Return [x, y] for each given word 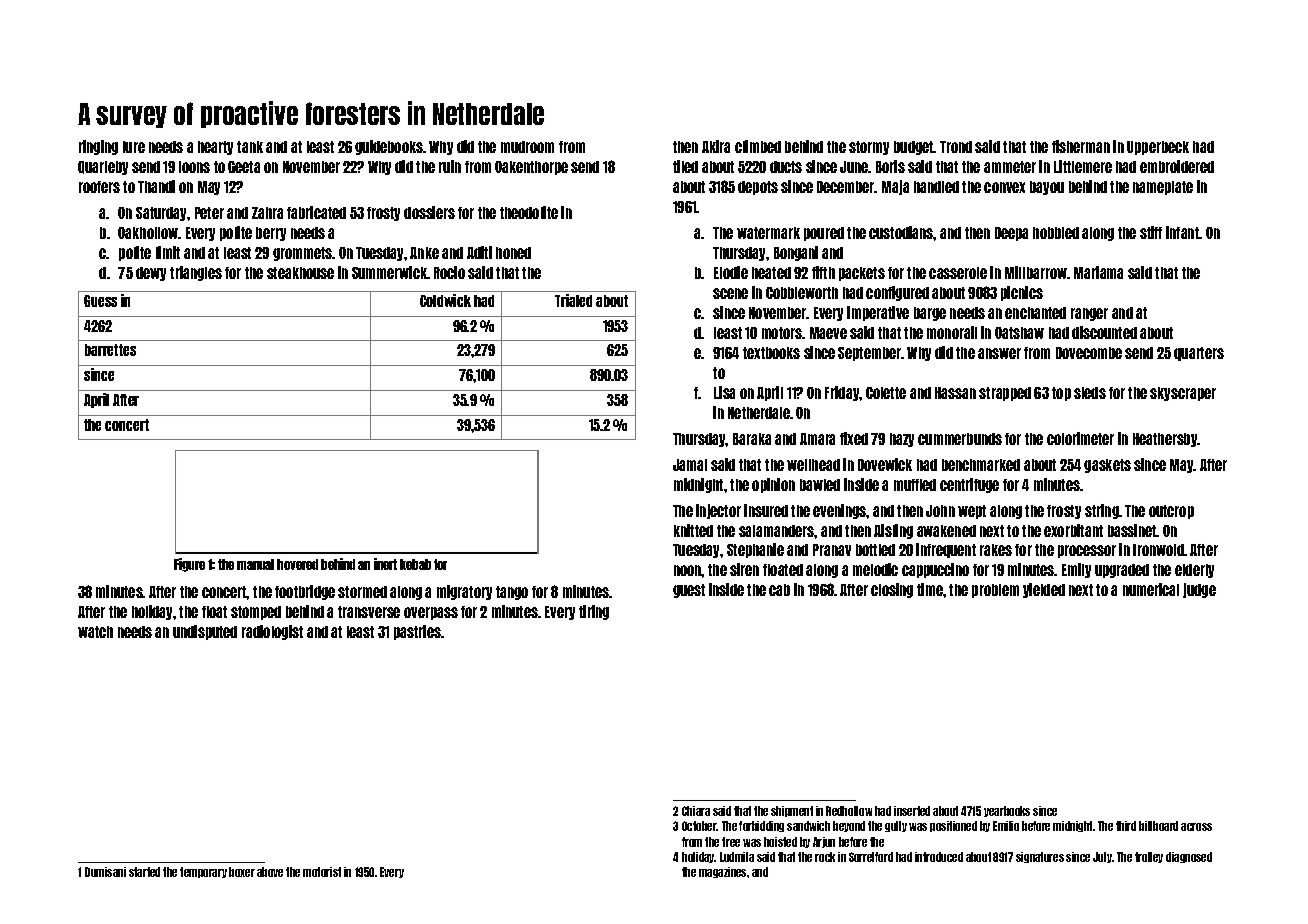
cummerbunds [960, 439]
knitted [693, 530]
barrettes [110, 350]
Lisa [724, 392]
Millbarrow [1036, 272]
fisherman [1081, 146]
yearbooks [1007, 811]
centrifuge [969, 485]
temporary [203, 872]
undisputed [205, 632]
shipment [792, 811]
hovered [297, 564]
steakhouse [300, 273]
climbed [758, 146]
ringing [98, 147]
